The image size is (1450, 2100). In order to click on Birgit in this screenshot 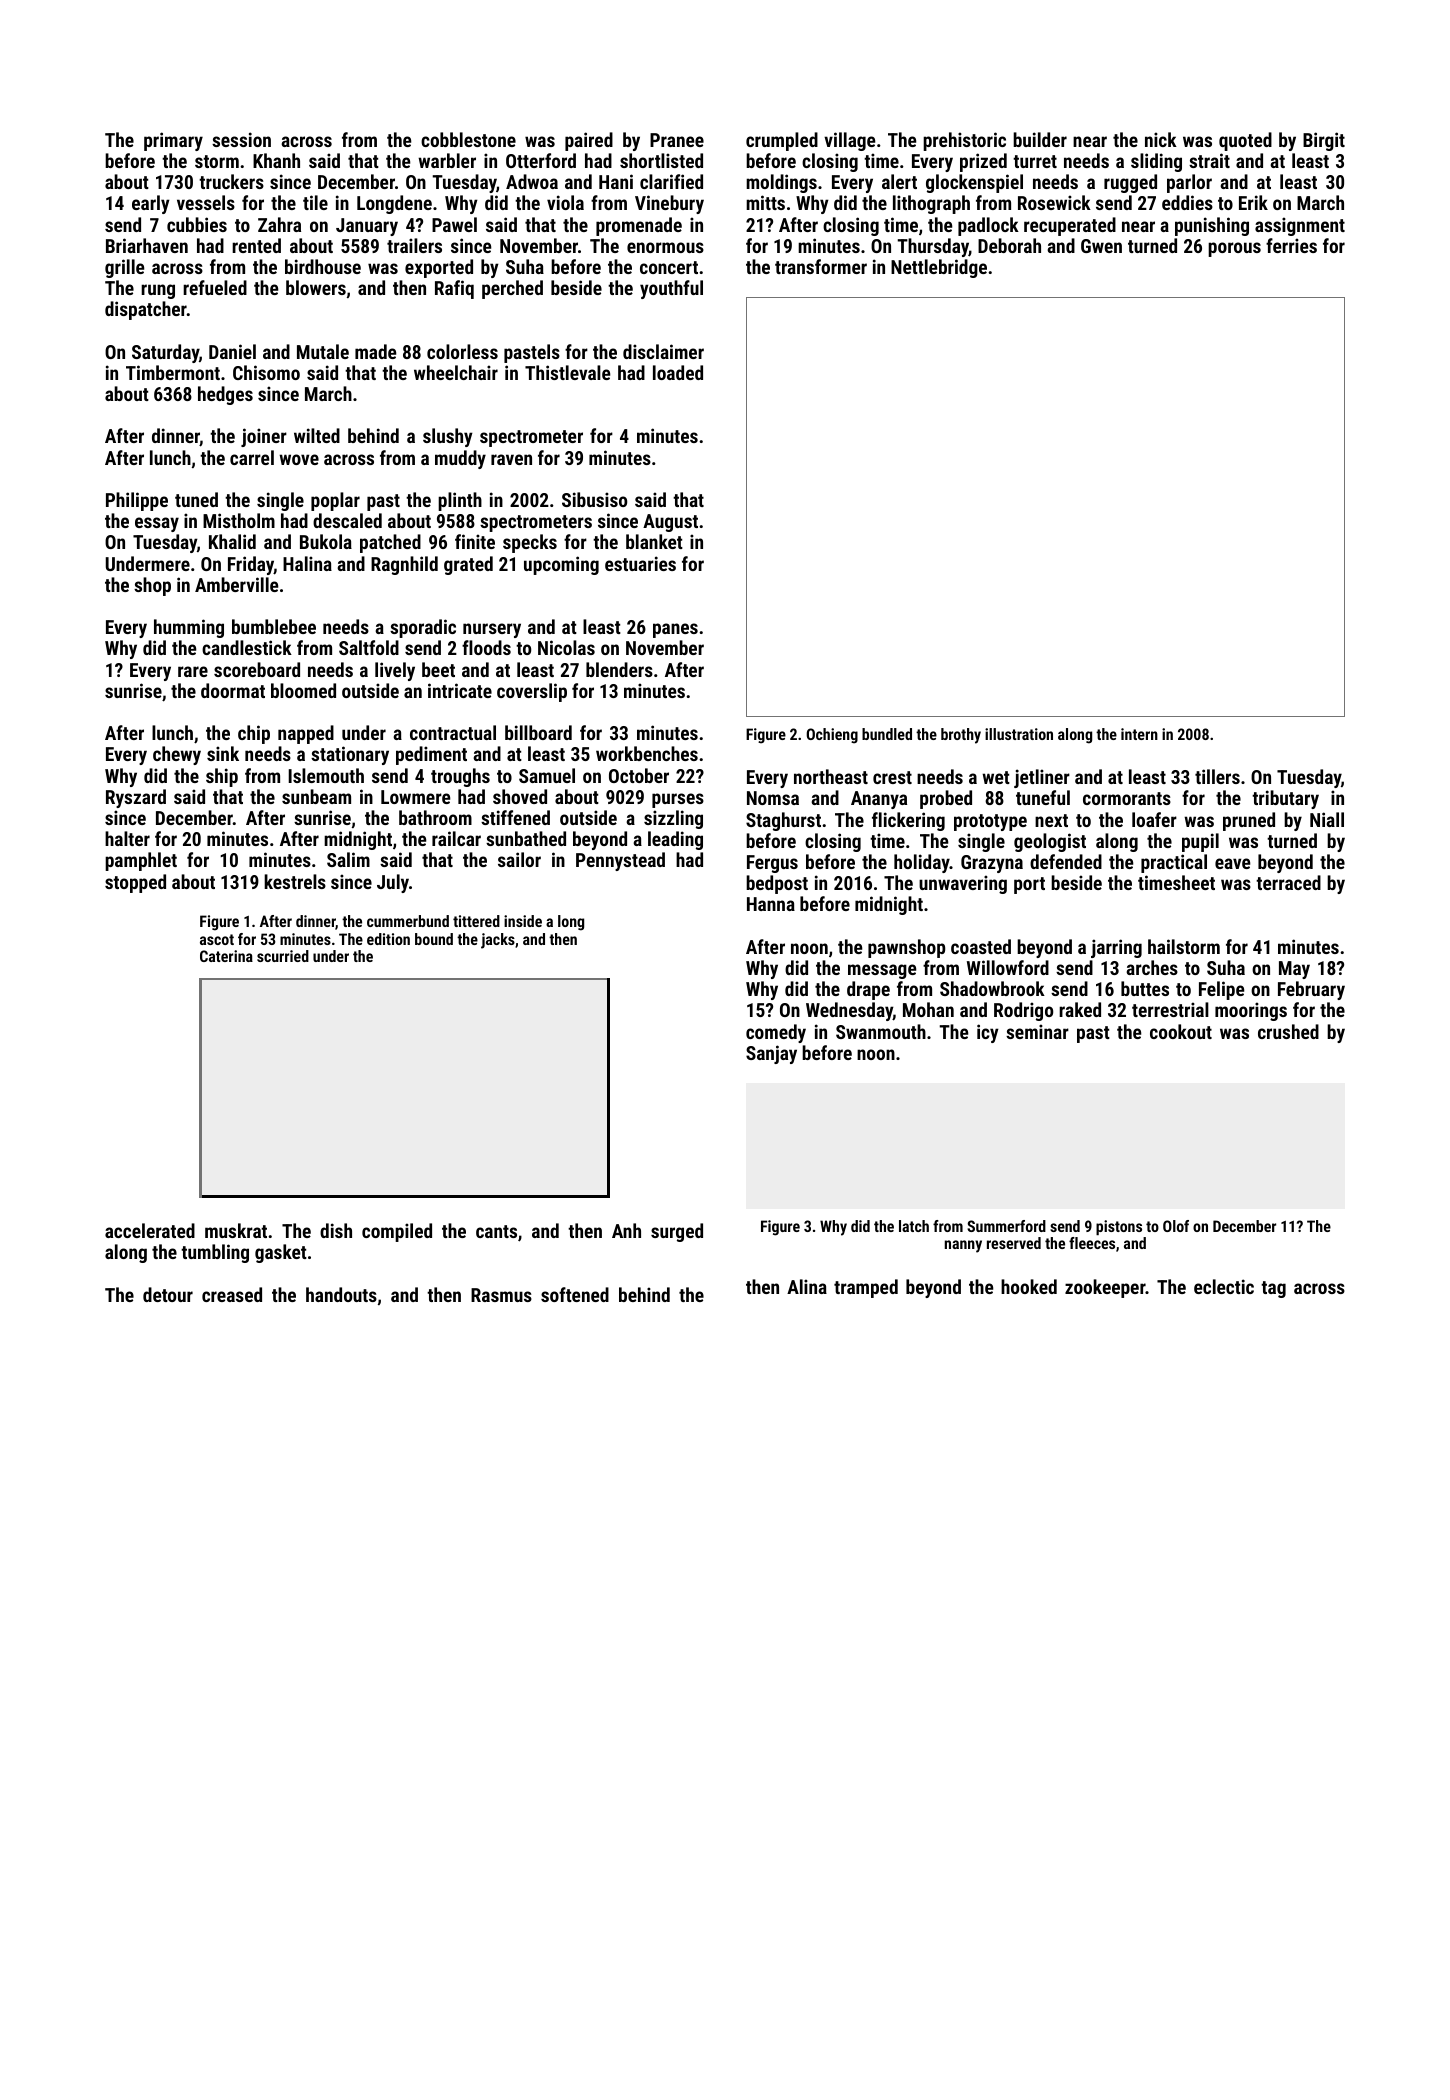, I will do `click(1324, 141)`.
